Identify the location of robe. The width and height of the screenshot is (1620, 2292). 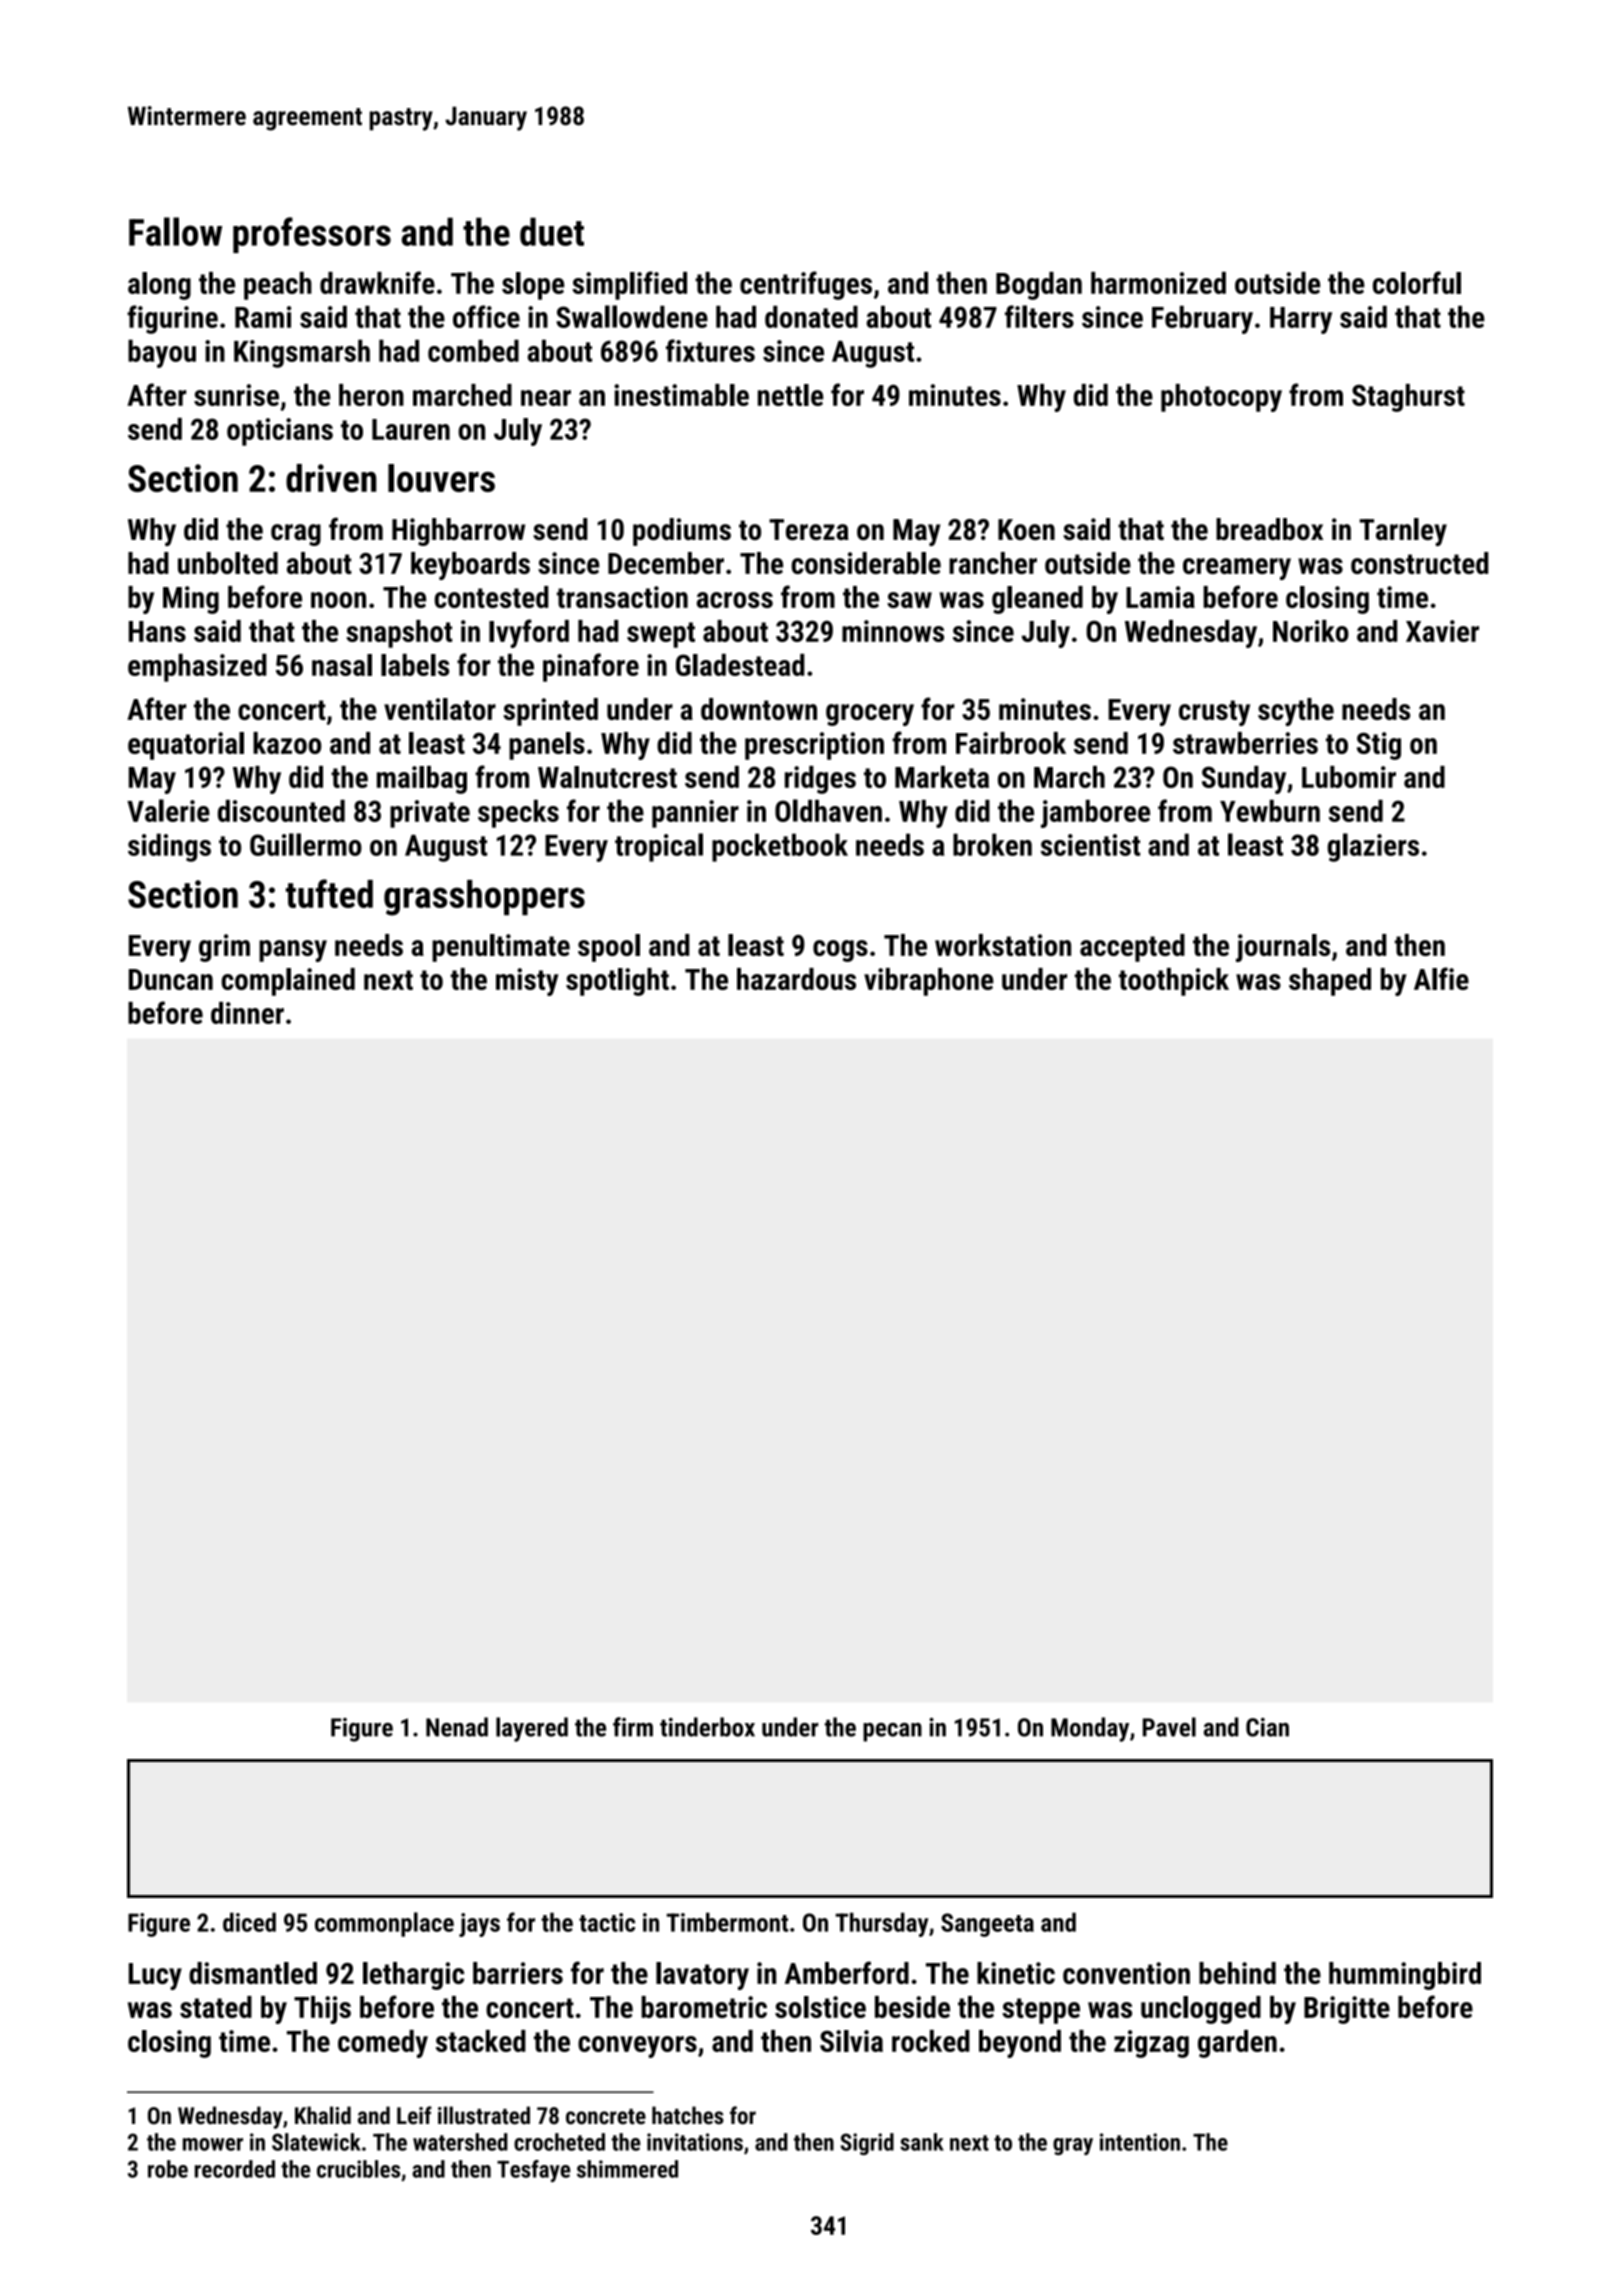
(168, 2169).
